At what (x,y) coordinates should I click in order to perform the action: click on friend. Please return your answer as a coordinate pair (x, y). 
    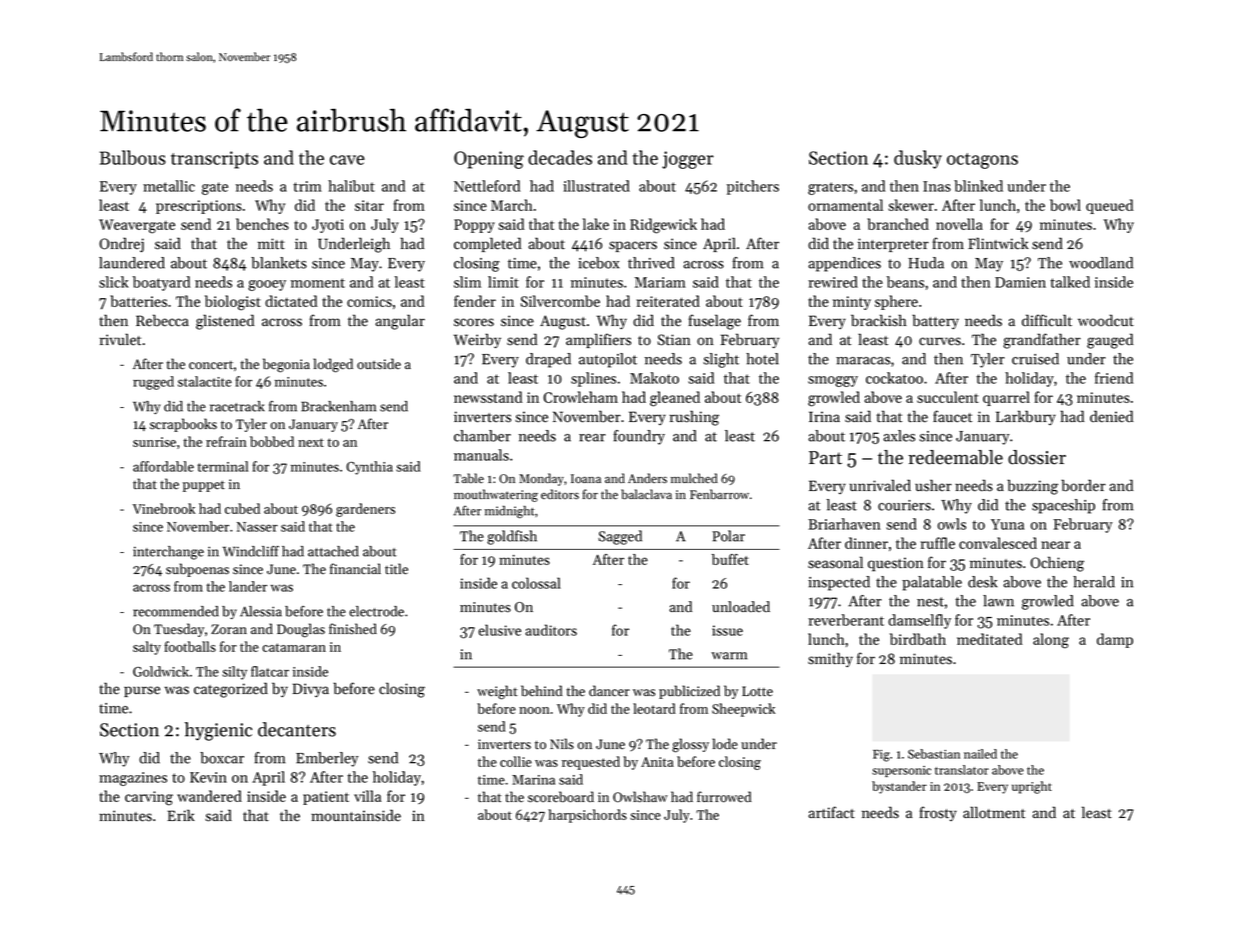
    Looking at the image, I should click on (1114, 378).
